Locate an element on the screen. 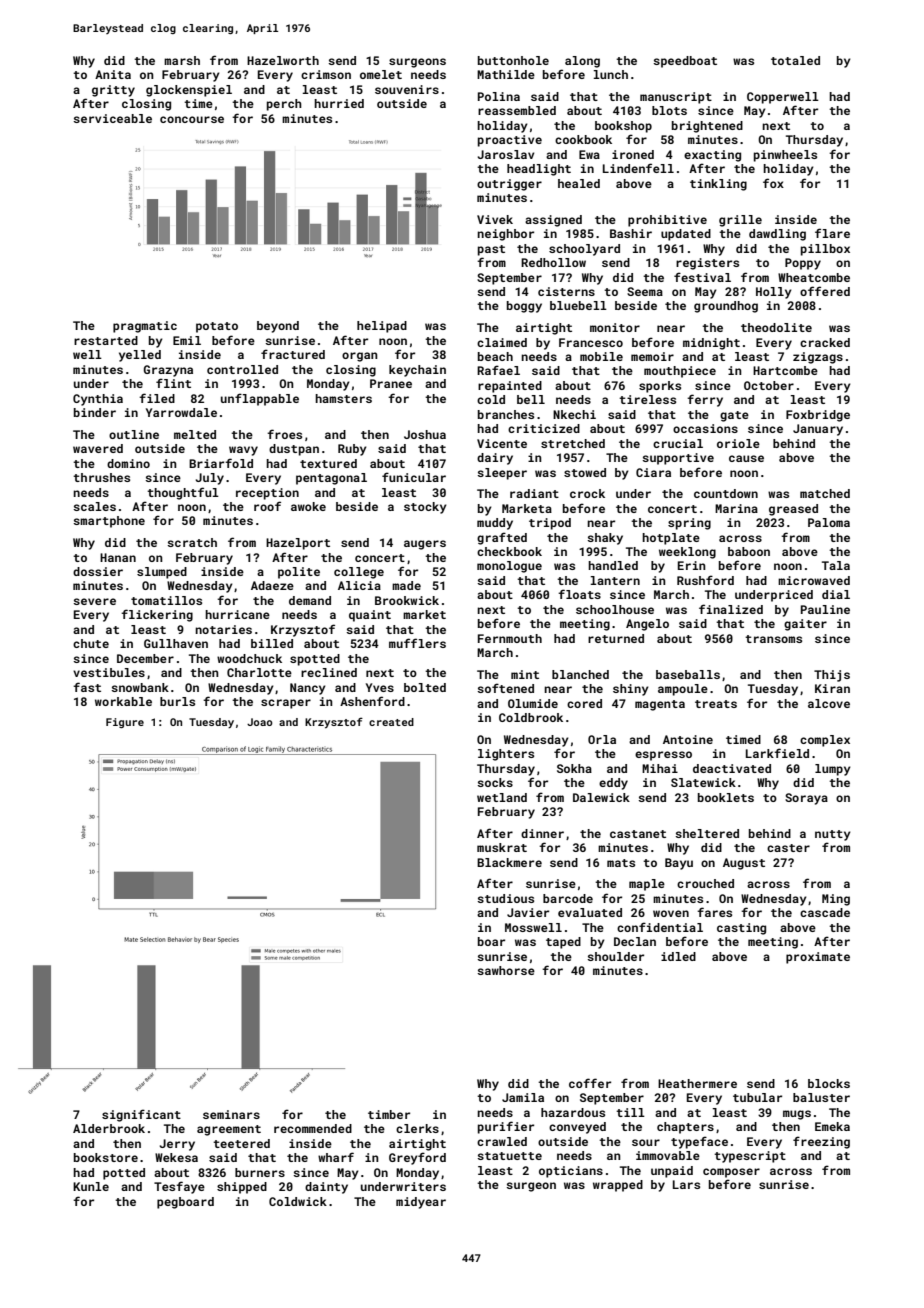 This screenshot has width=924, height=1308. sawhorse is located at coordinates (506, 970).
